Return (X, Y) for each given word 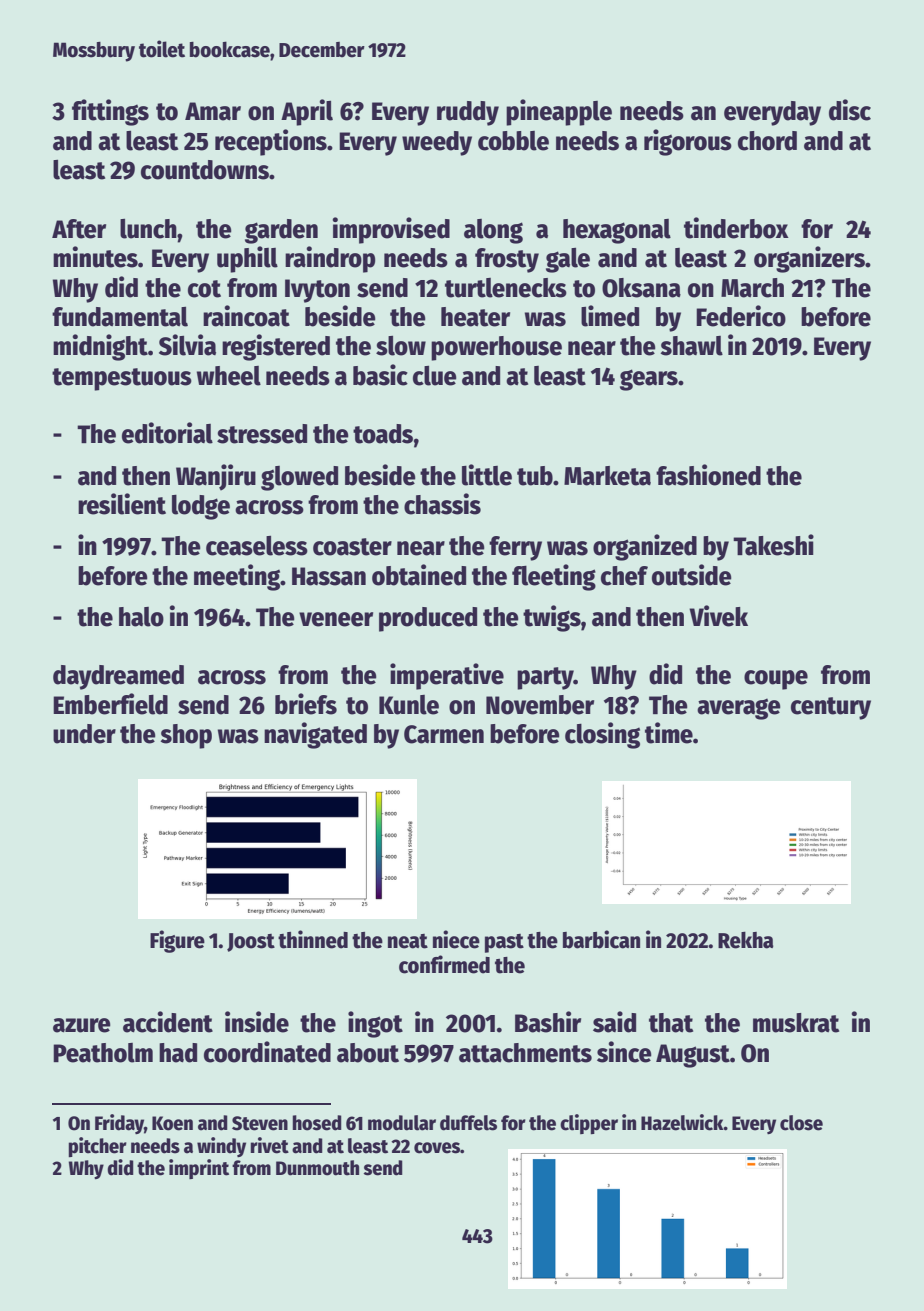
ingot (375, 1024)
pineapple (559, 112)
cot (204, 289)
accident (168, 1022)
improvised (391, 230)
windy (221, 1147)
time (669, 733)
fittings (110, 112)
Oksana (641, 288)
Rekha (746, 940)
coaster (352, 547)
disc (850, 110)
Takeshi (773, 545)
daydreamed (118, 677)
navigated (315, 735)
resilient (122, 504)
